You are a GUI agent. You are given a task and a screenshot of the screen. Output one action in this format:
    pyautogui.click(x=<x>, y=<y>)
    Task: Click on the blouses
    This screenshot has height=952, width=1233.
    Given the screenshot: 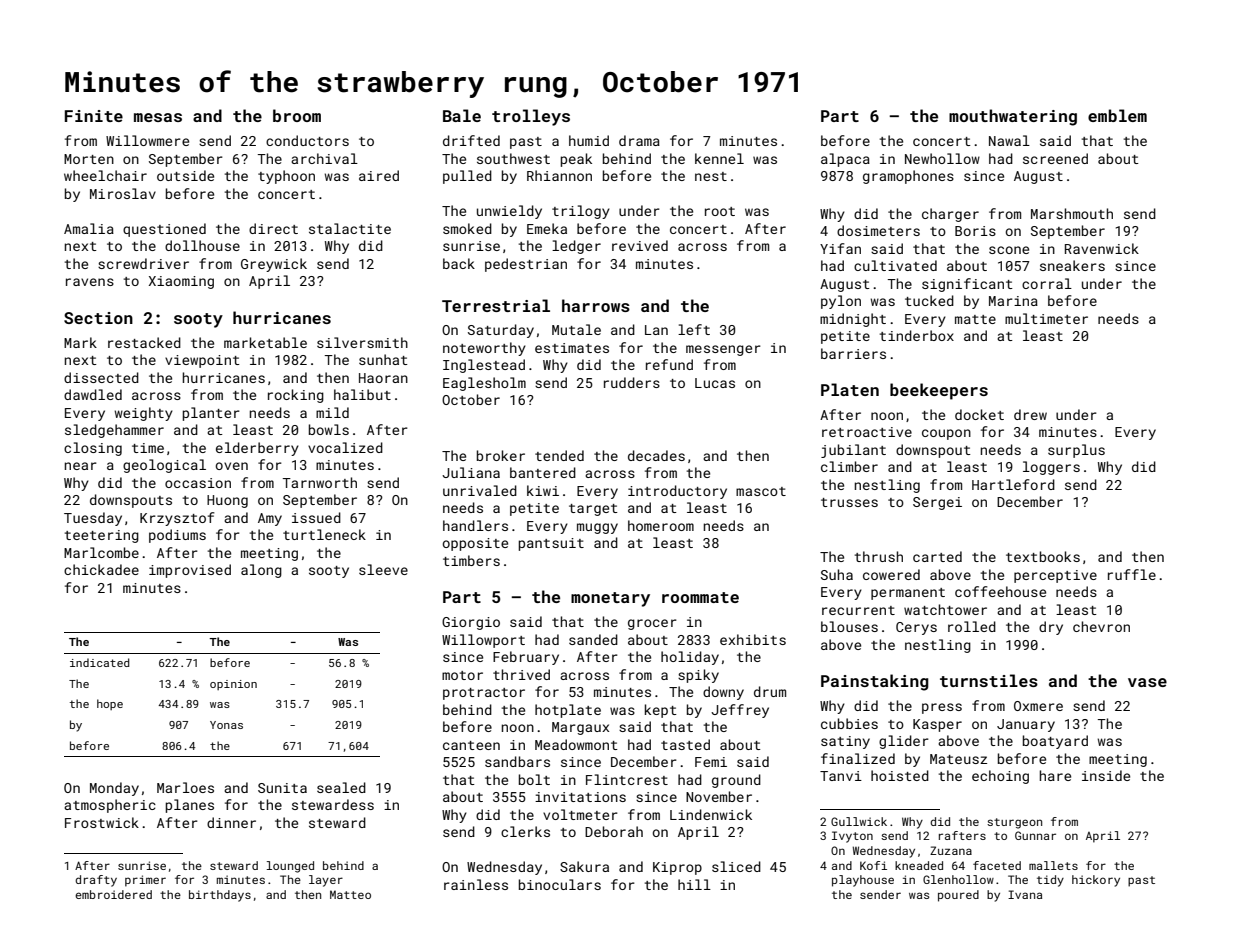 What is the action you would take?
    pyautogui.click(x=849, y=626)
